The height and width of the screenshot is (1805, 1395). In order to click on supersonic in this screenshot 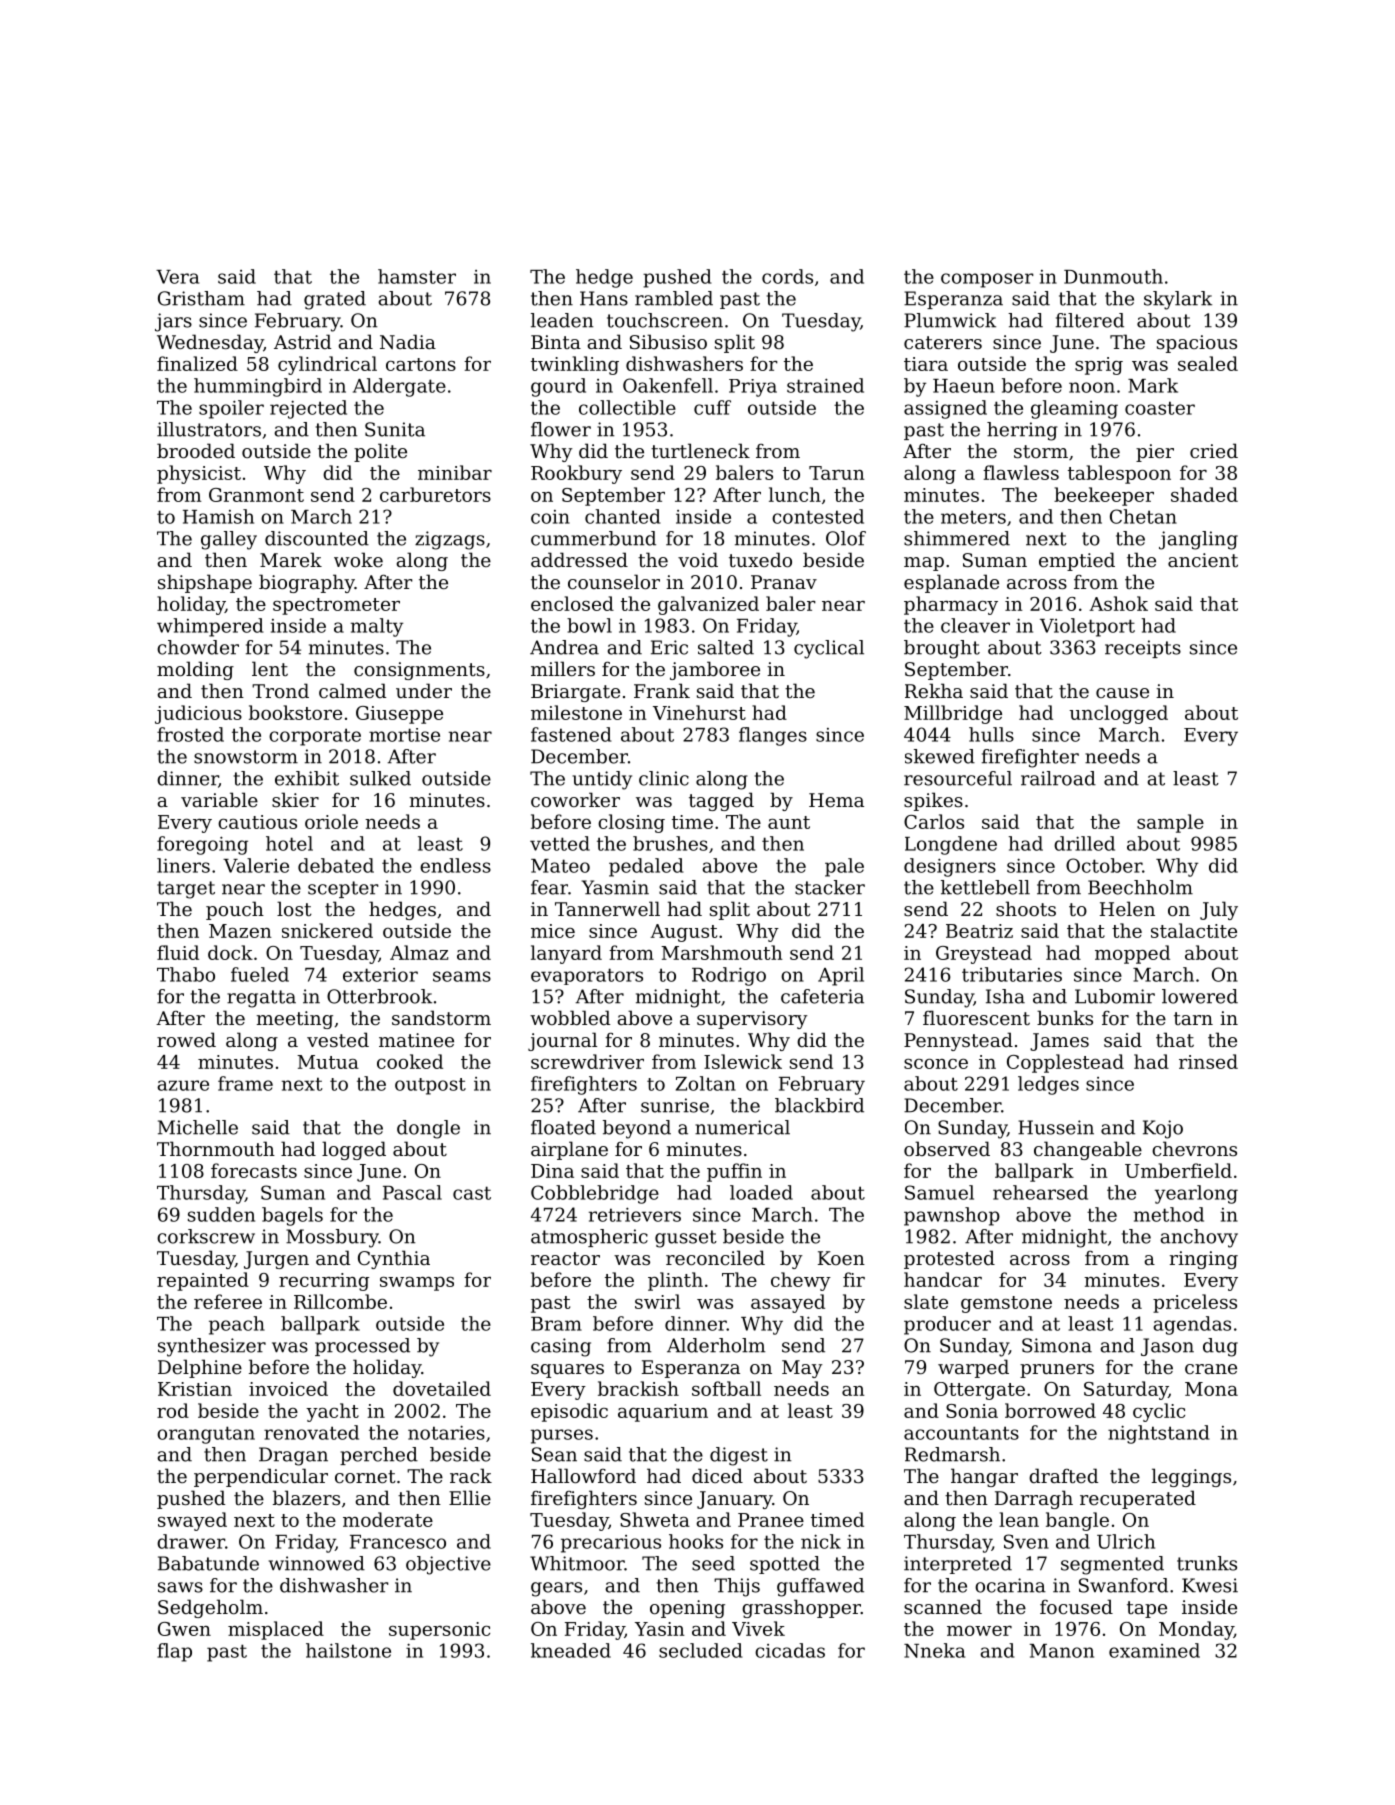, I will do `click(439, 1631)`.
